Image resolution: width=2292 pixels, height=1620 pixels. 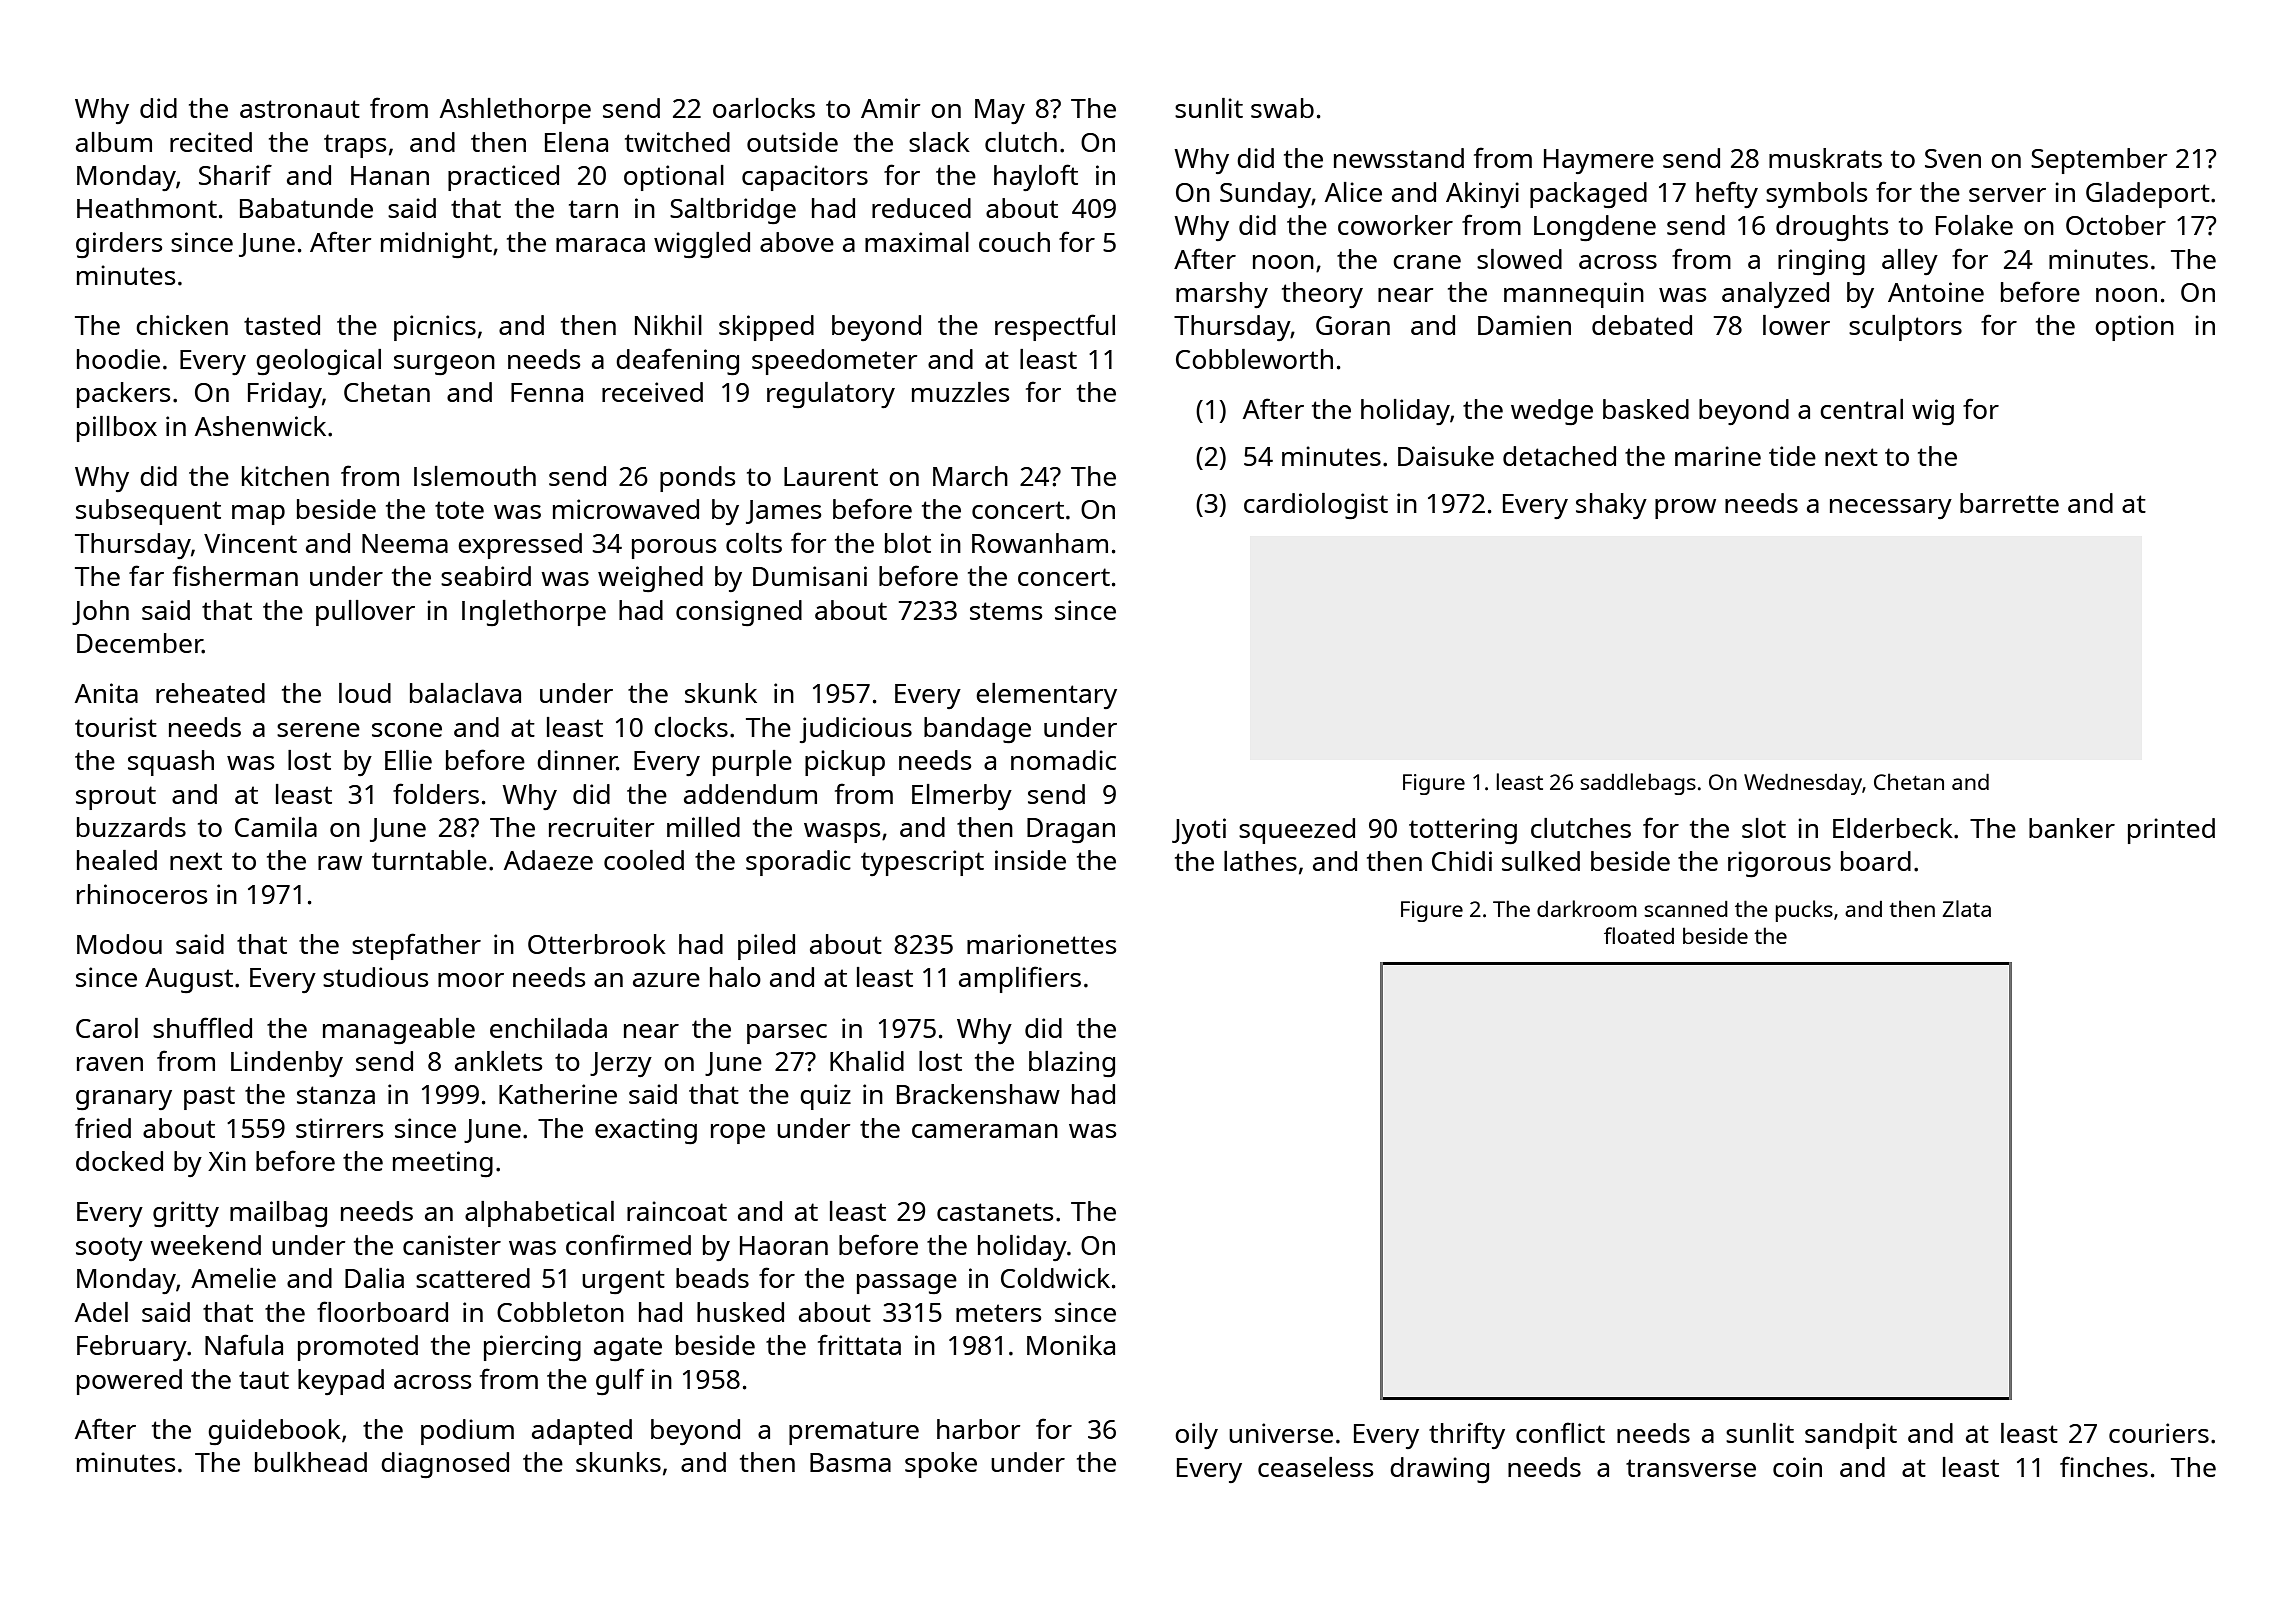 I want to click on prow, so click(x=1685, y=509).
